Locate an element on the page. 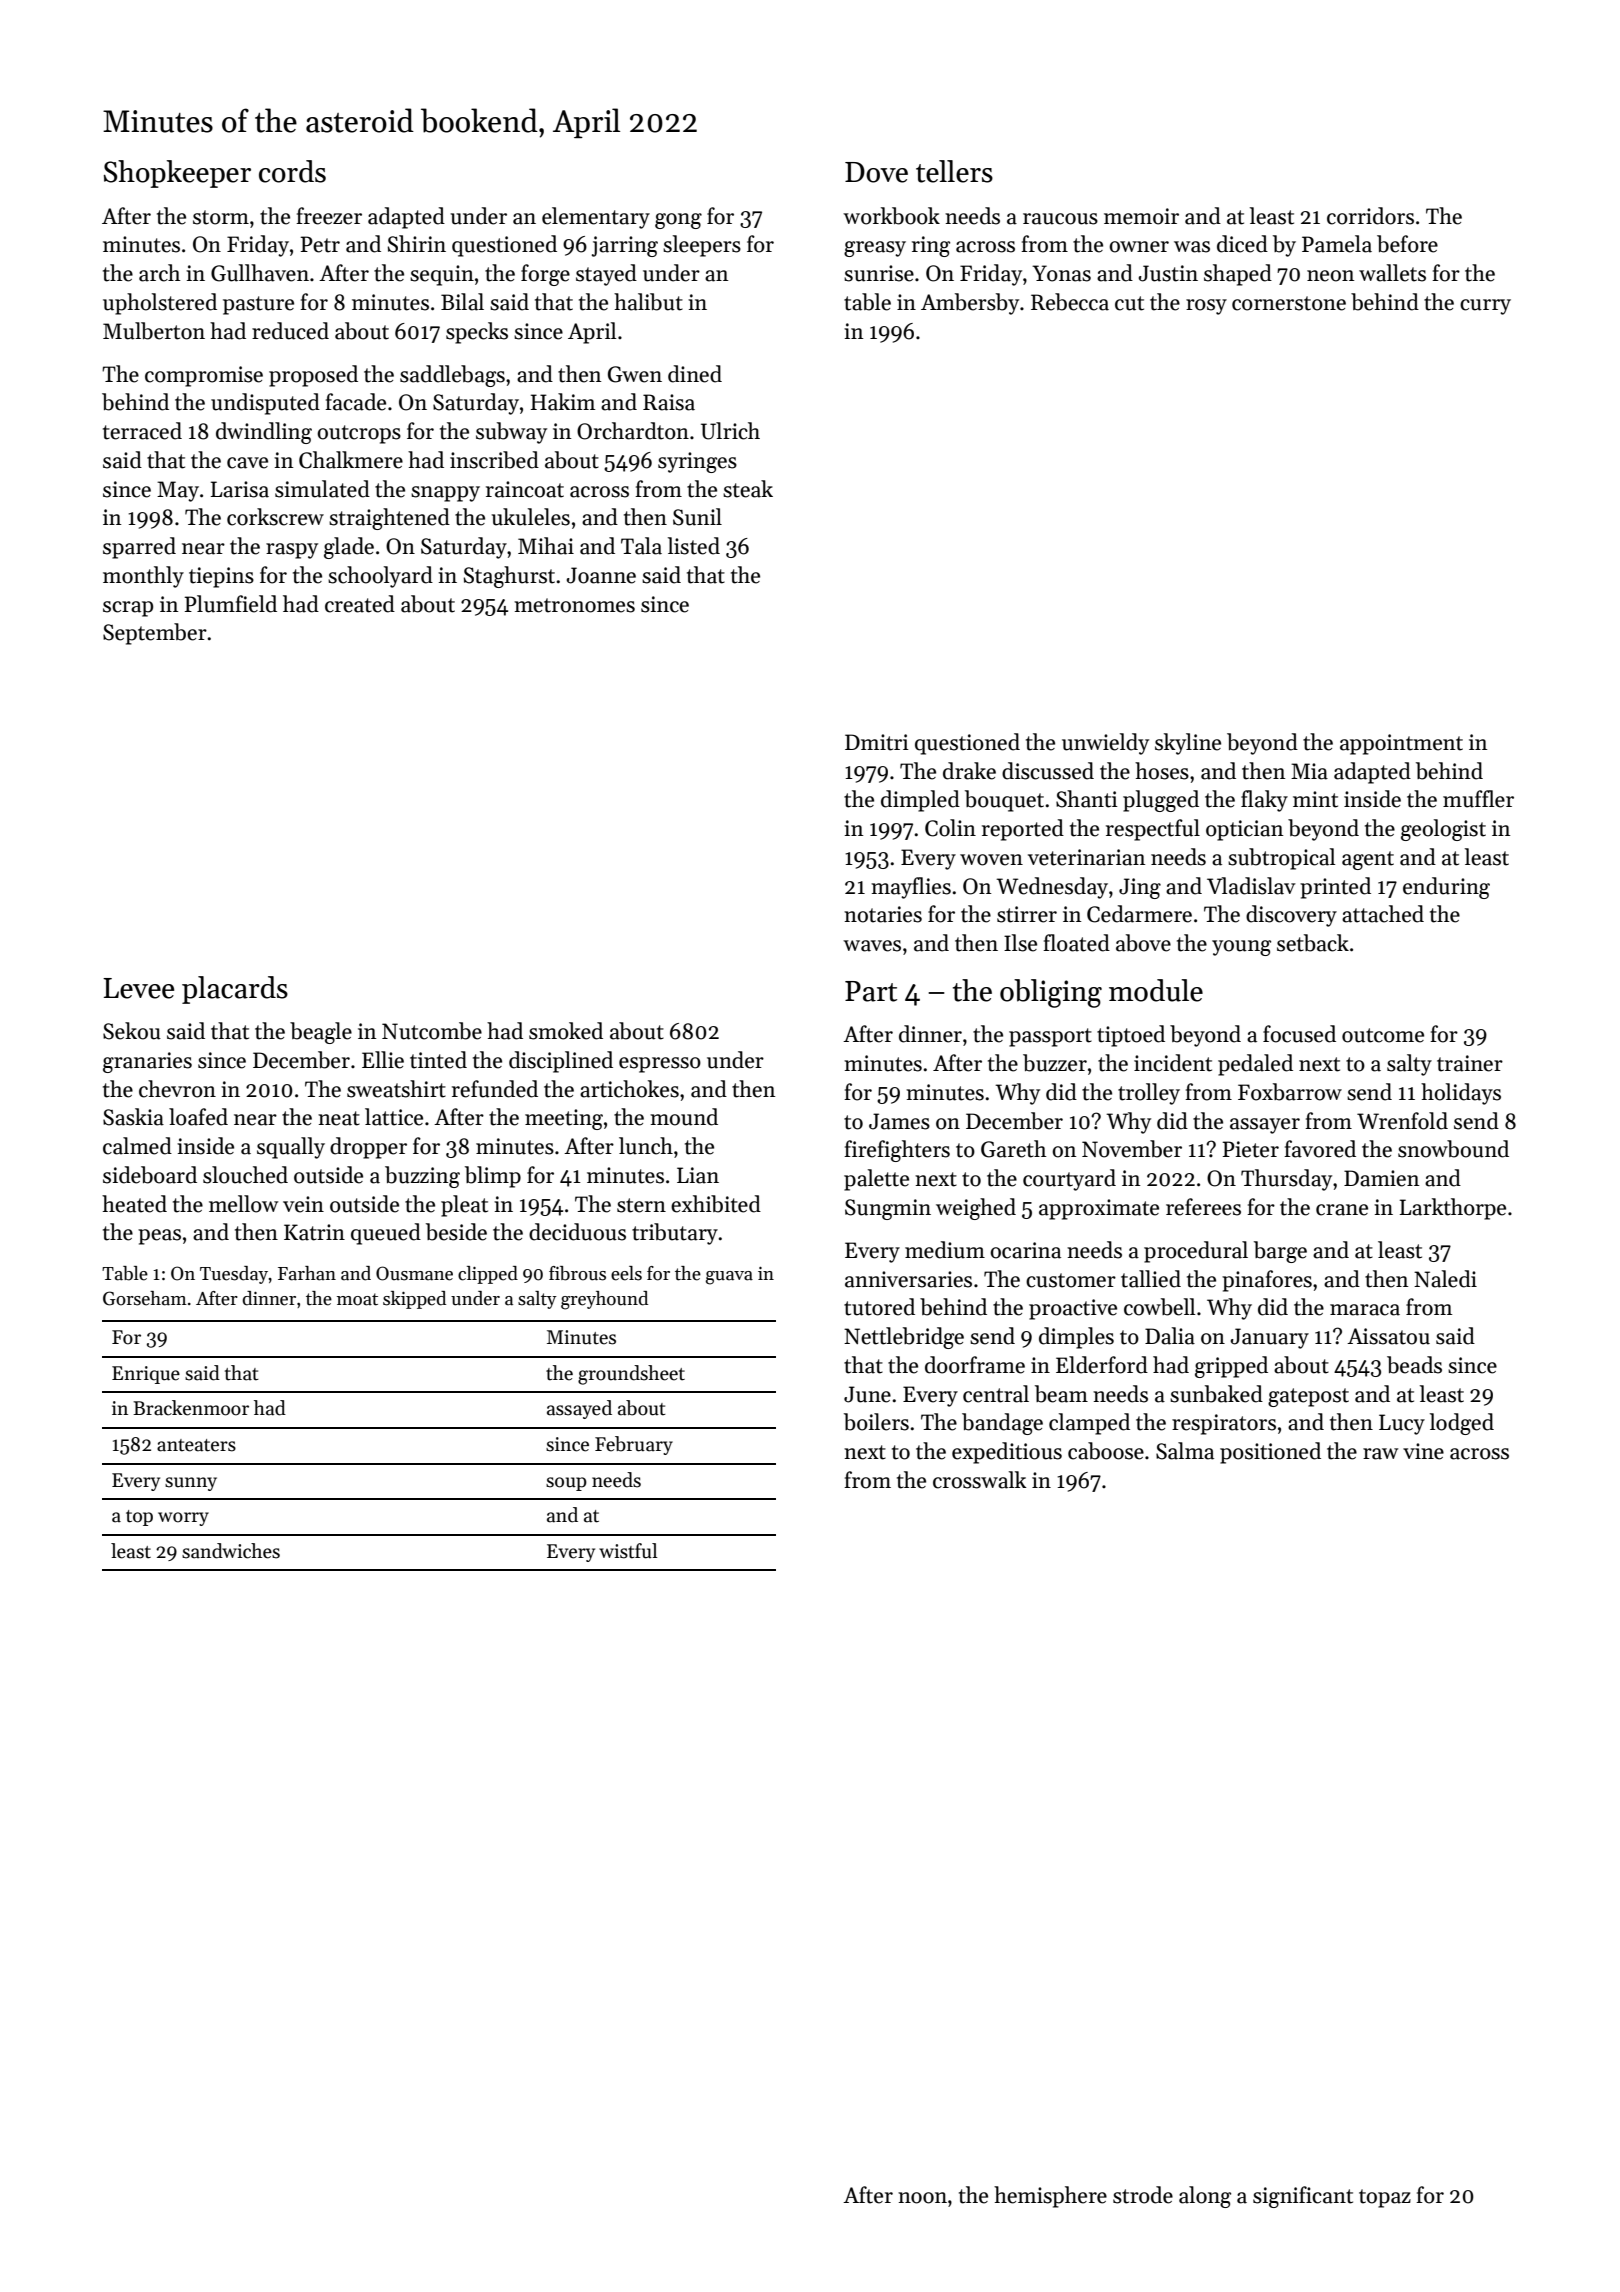 This page has height=2292, width=1620. sandwiches is located at coordinates (231, 1551).
